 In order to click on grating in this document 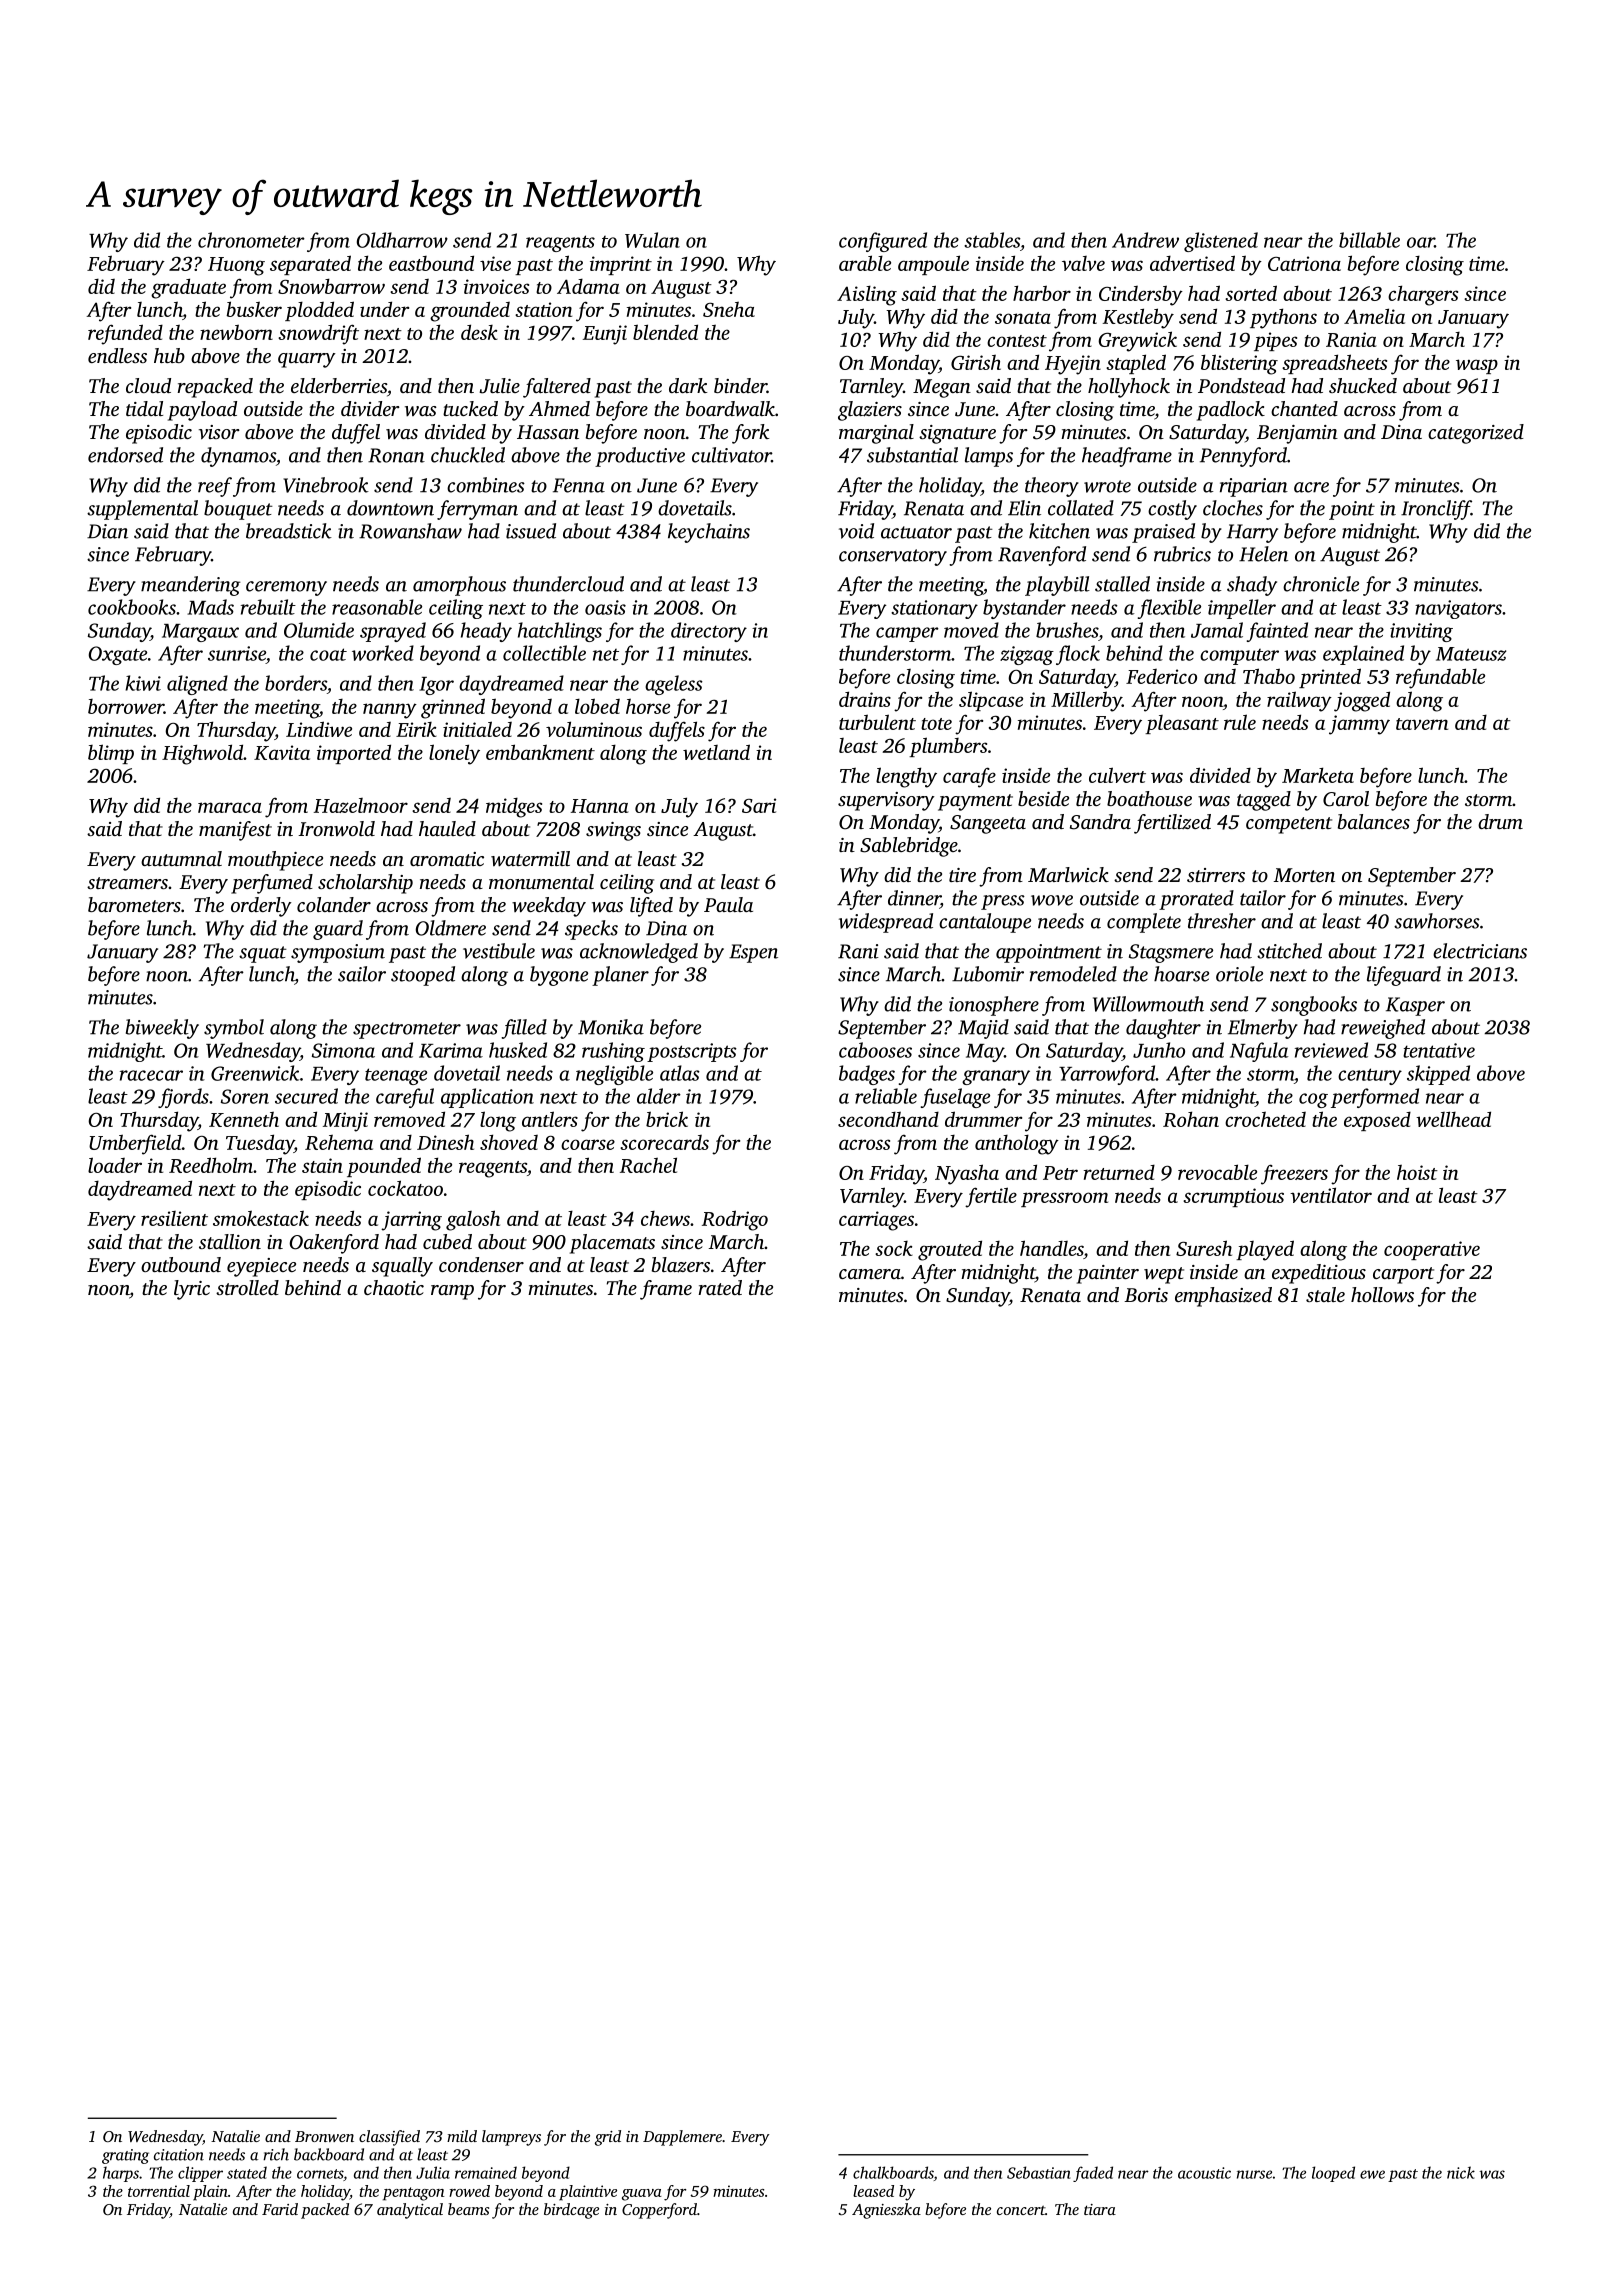, I will do `click(125, 2156)`.
